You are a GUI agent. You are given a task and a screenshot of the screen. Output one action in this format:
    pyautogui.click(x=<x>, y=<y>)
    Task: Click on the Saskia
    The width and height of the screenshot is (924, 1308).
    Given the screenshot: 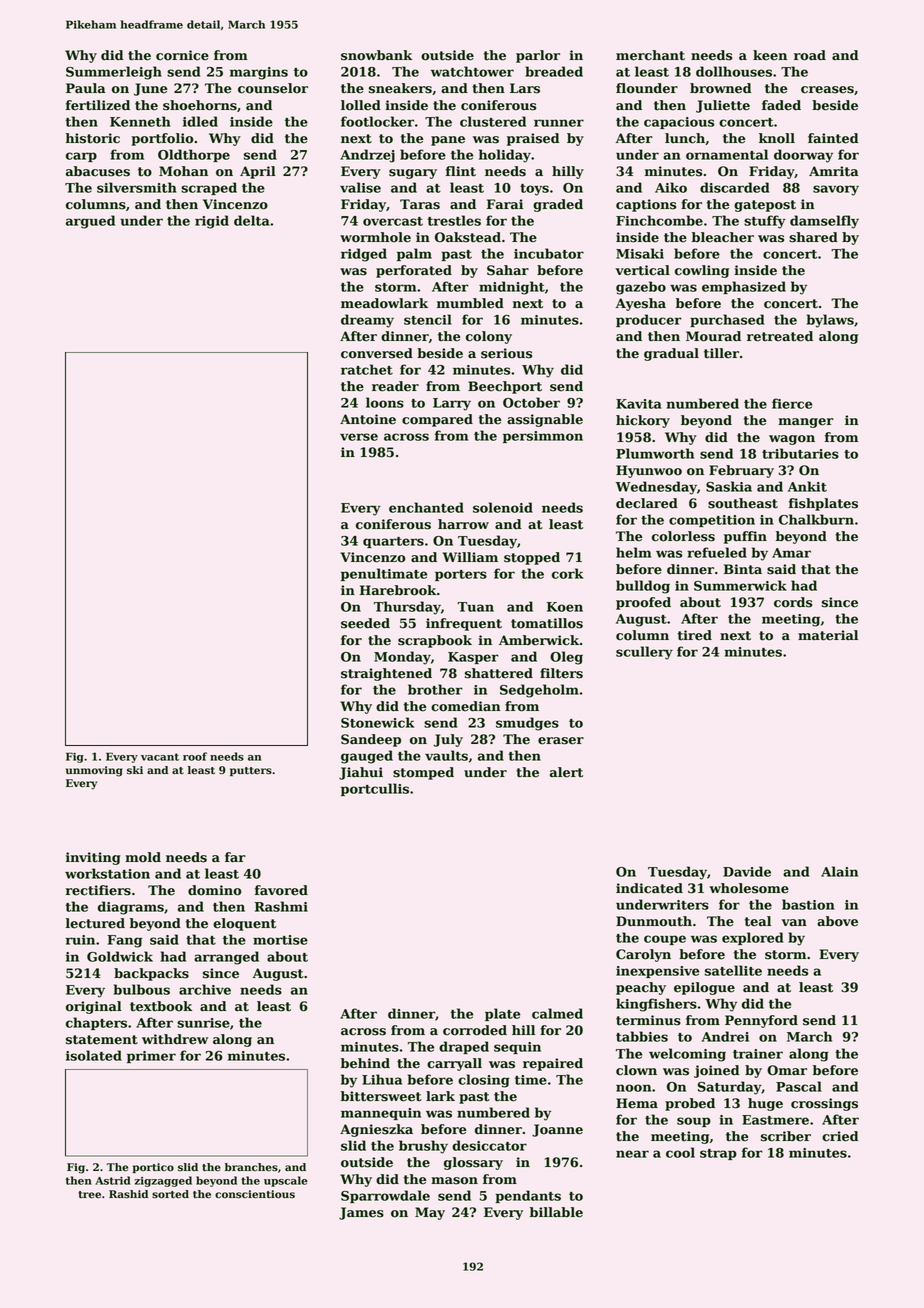 What is the action you would take?
    pyautogui.click(x=729, y=486)
